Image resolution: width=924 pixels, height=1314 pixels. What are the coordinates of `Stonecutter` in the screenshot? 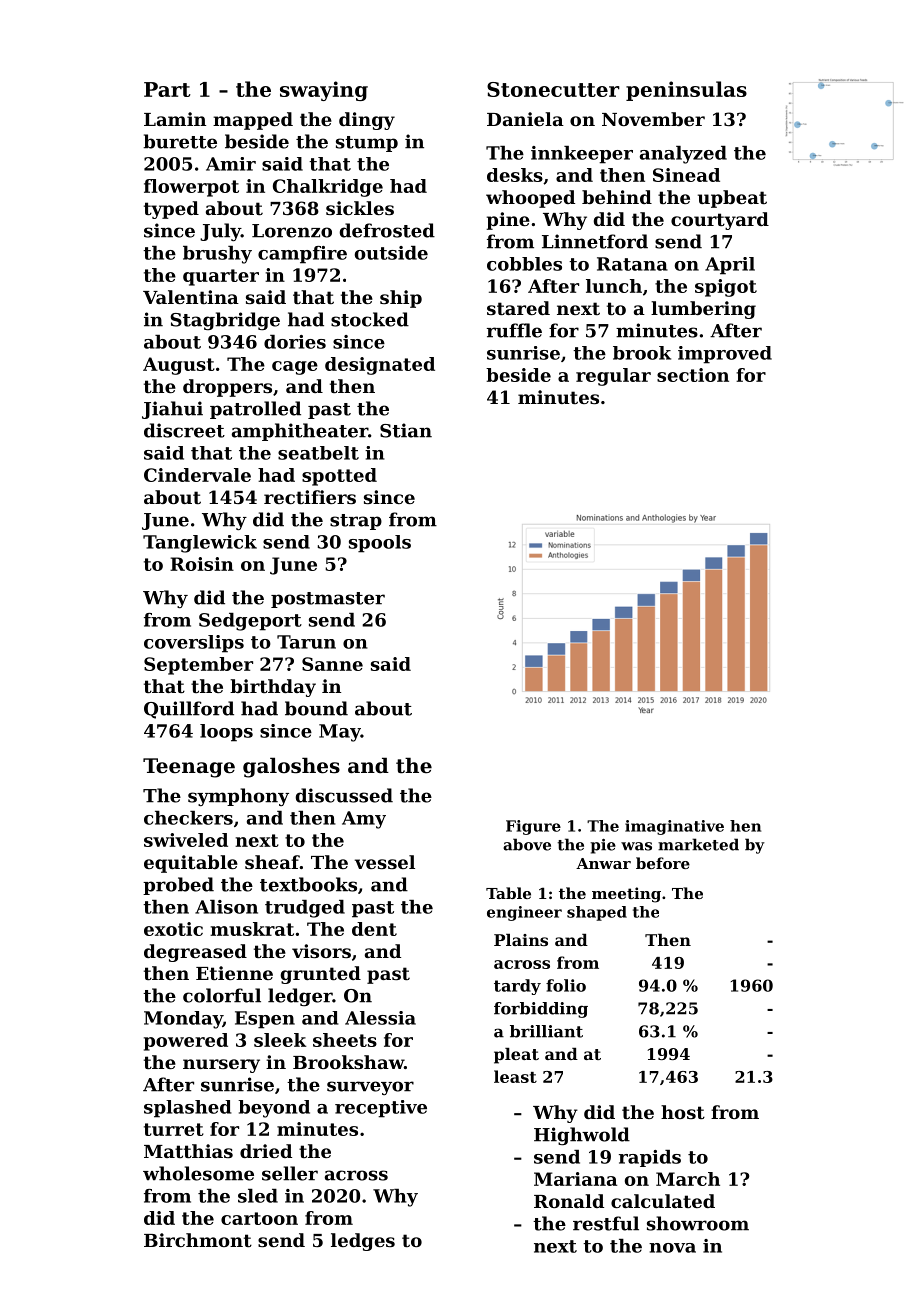 It's located at (553, 89).
